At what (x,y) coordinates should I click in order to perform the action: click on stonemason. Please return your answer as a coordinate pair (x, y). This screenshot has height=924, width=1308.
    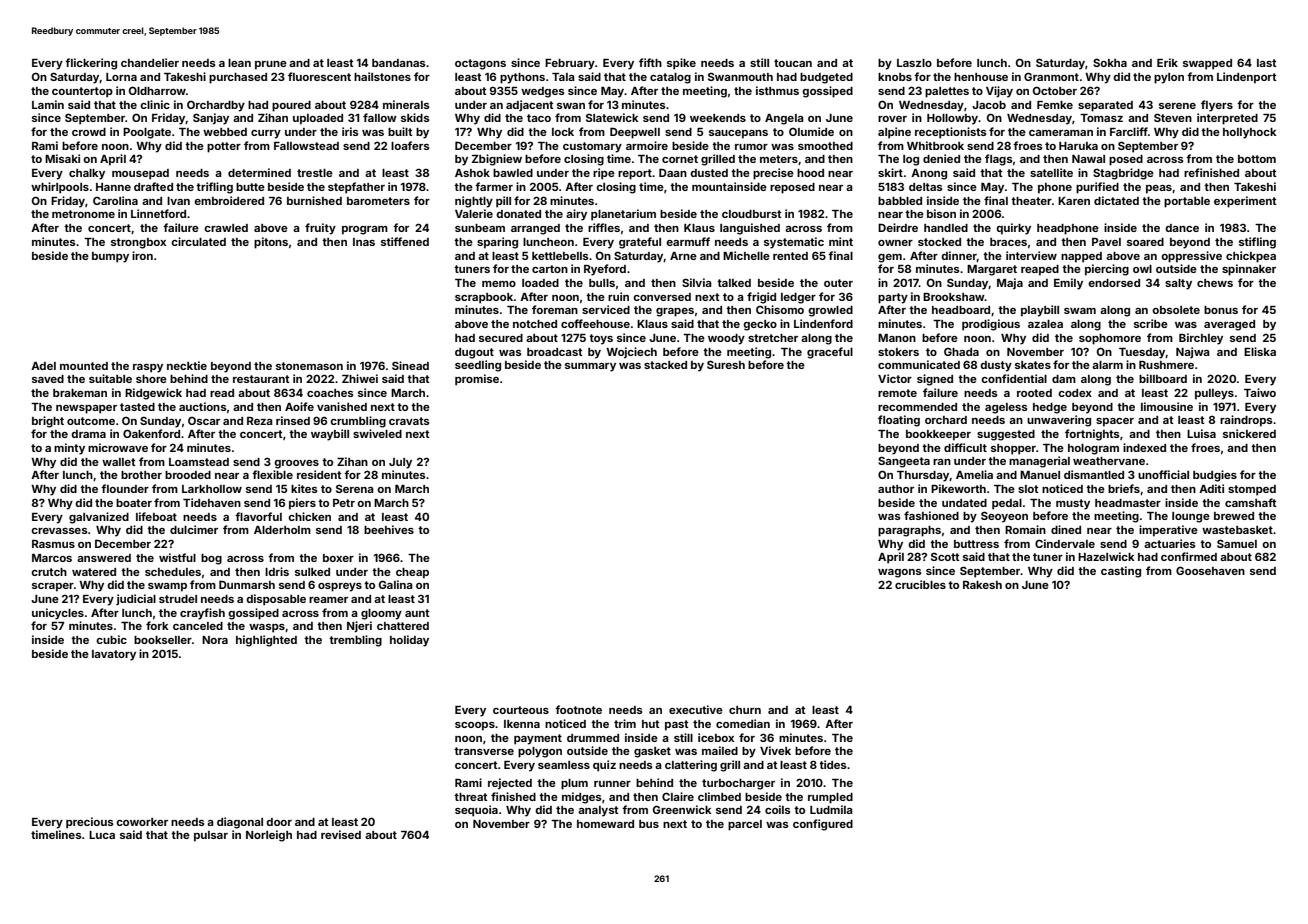
    Looking at the image, I should click on (309, 366).
